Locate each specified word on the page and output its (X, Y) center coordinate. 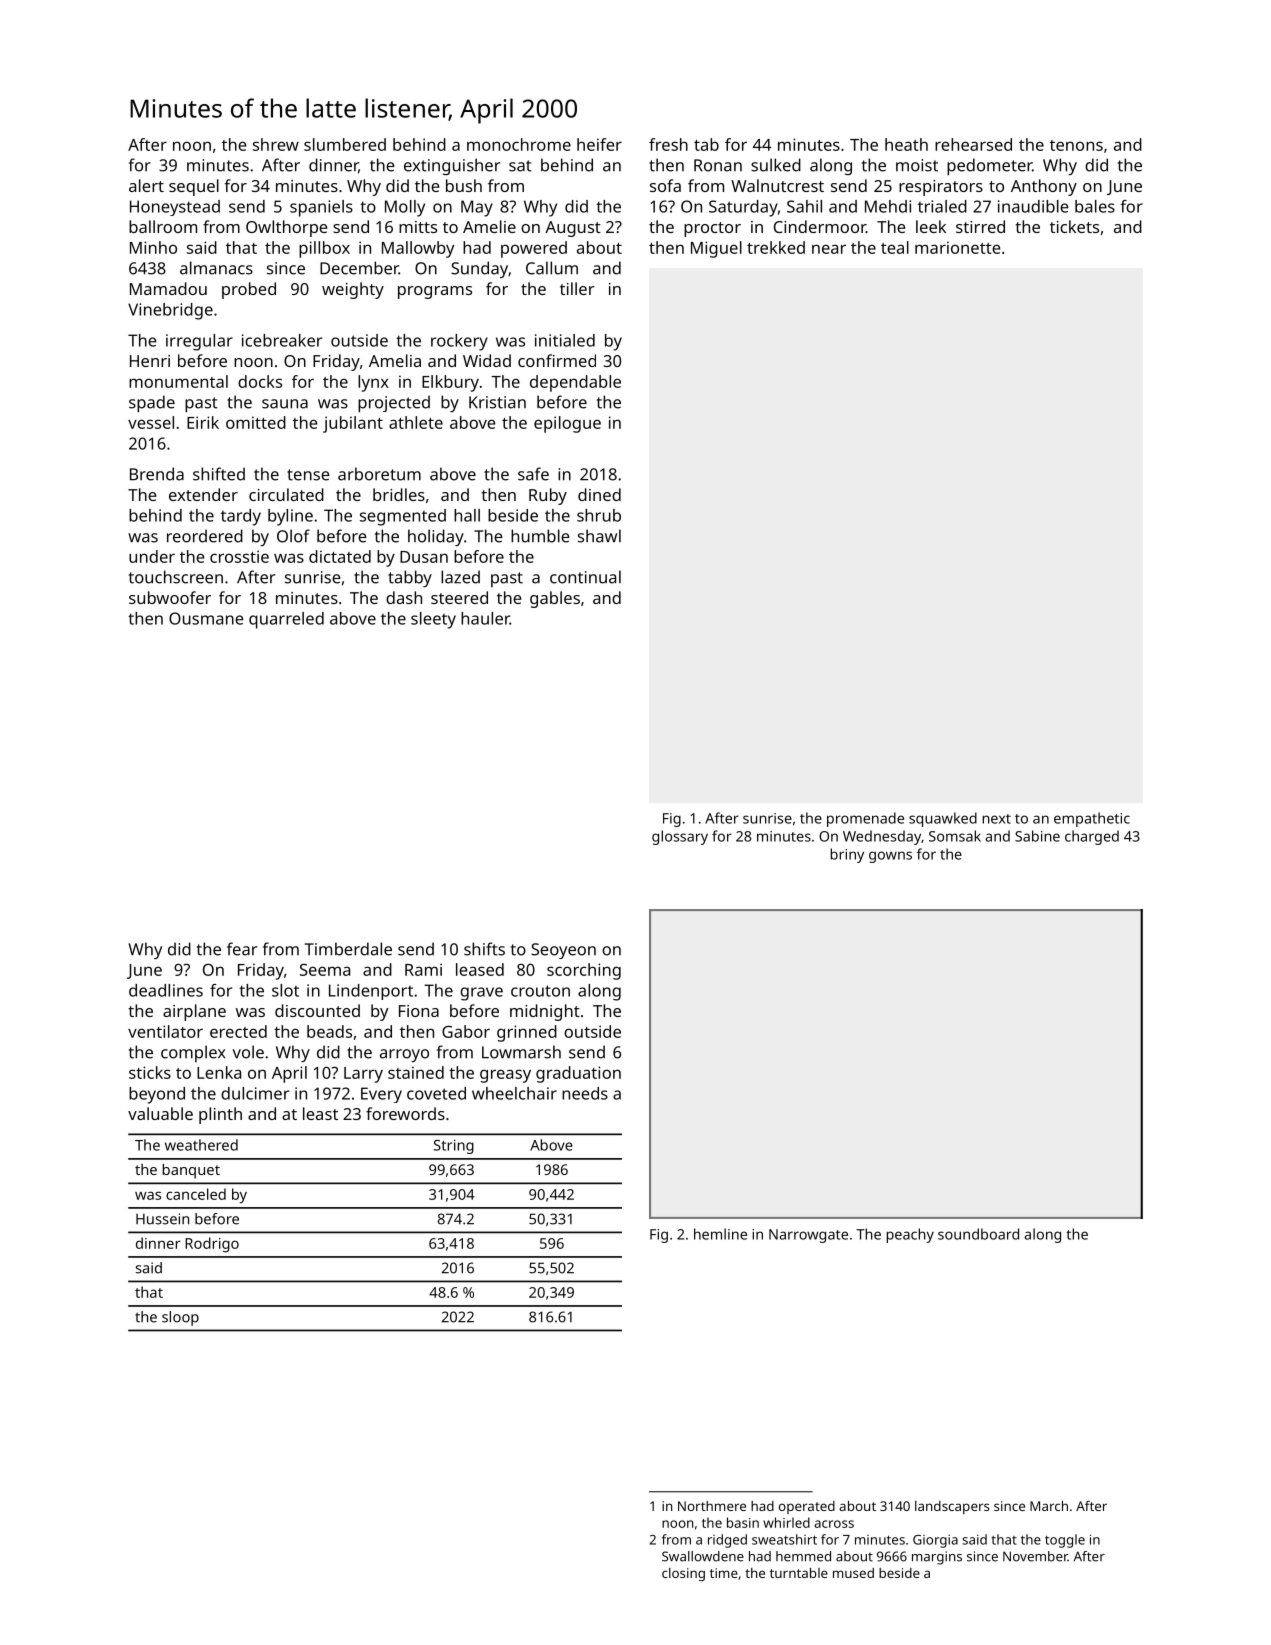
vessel (151, 422)
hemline (720, 1234)
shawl (599, 536)
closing (683, 1574)
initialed (565, 340)
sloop (180, 1318)
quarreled (286, 620)
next (996, 819)
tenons (1076, 145)
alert (146, 185)
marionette (957, 247)
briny (847, 855)
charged (1092, 837)
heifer (599, 144)
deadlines (166, 990)
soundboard (978, 1234)
